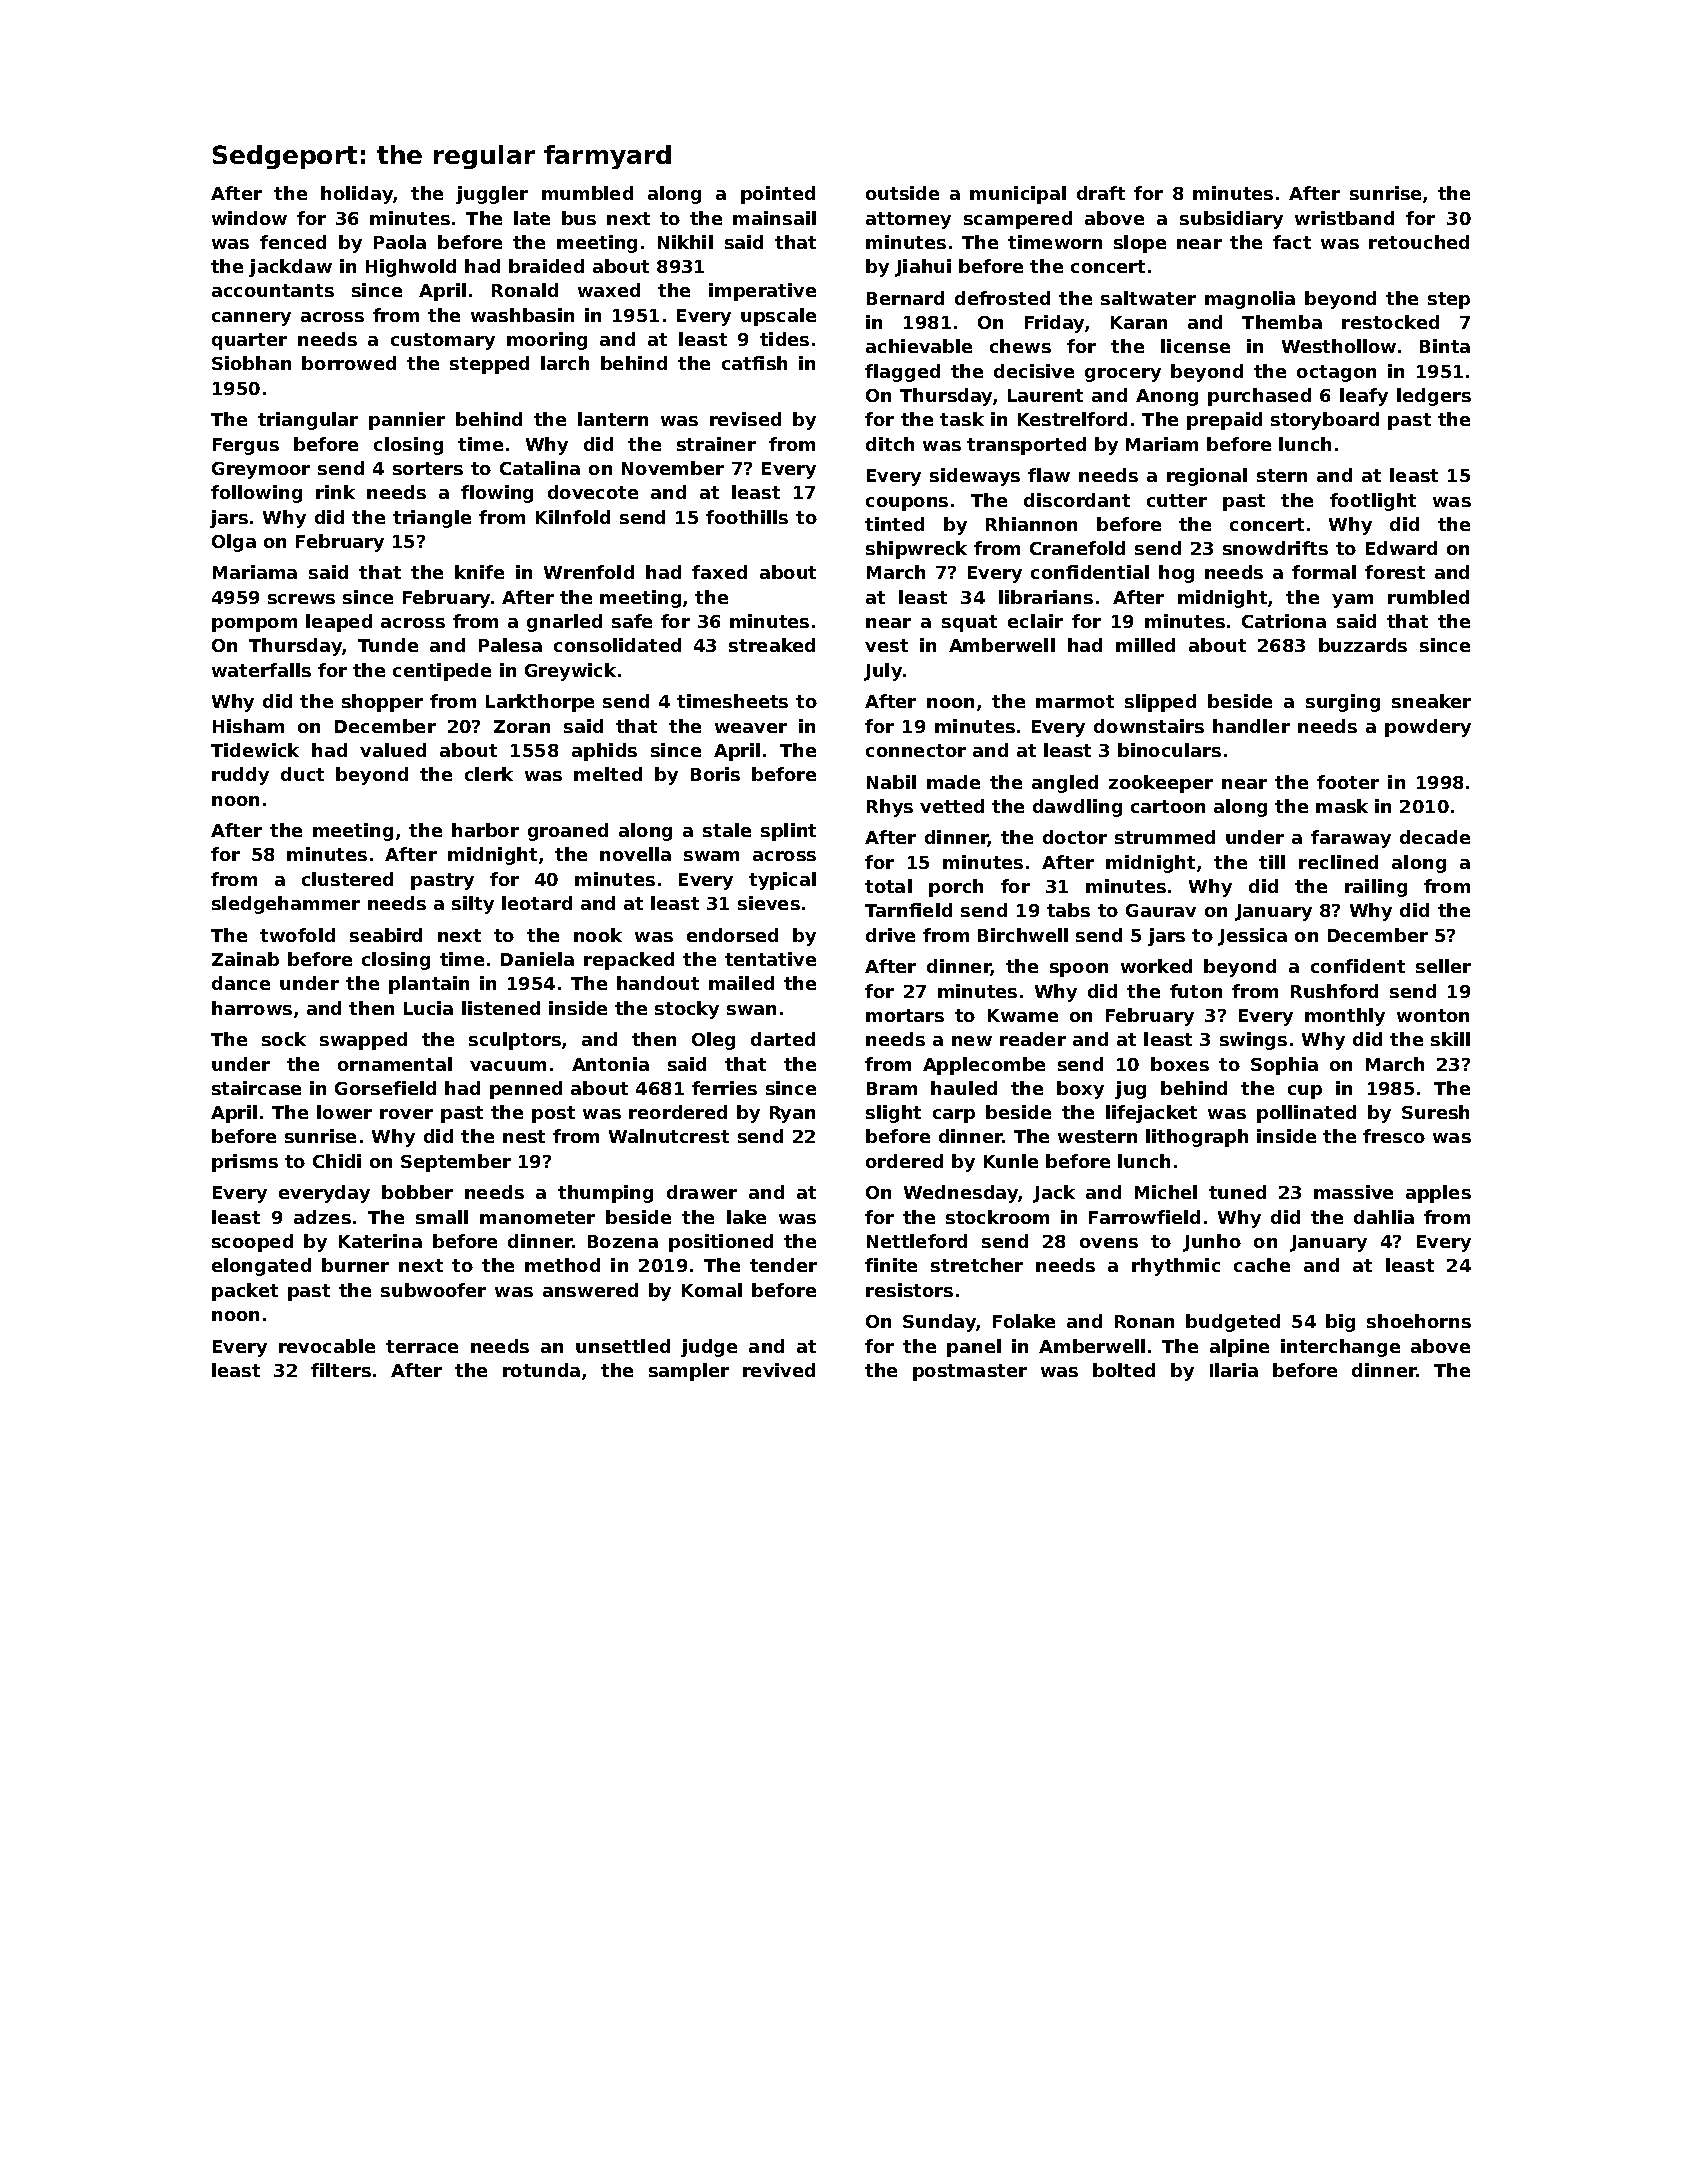 This screenshot has width=1683, height=2178. What do you see at coordinates (782, 881) in the screenshot?
I see `typical` at bounding box center [782, 881].
